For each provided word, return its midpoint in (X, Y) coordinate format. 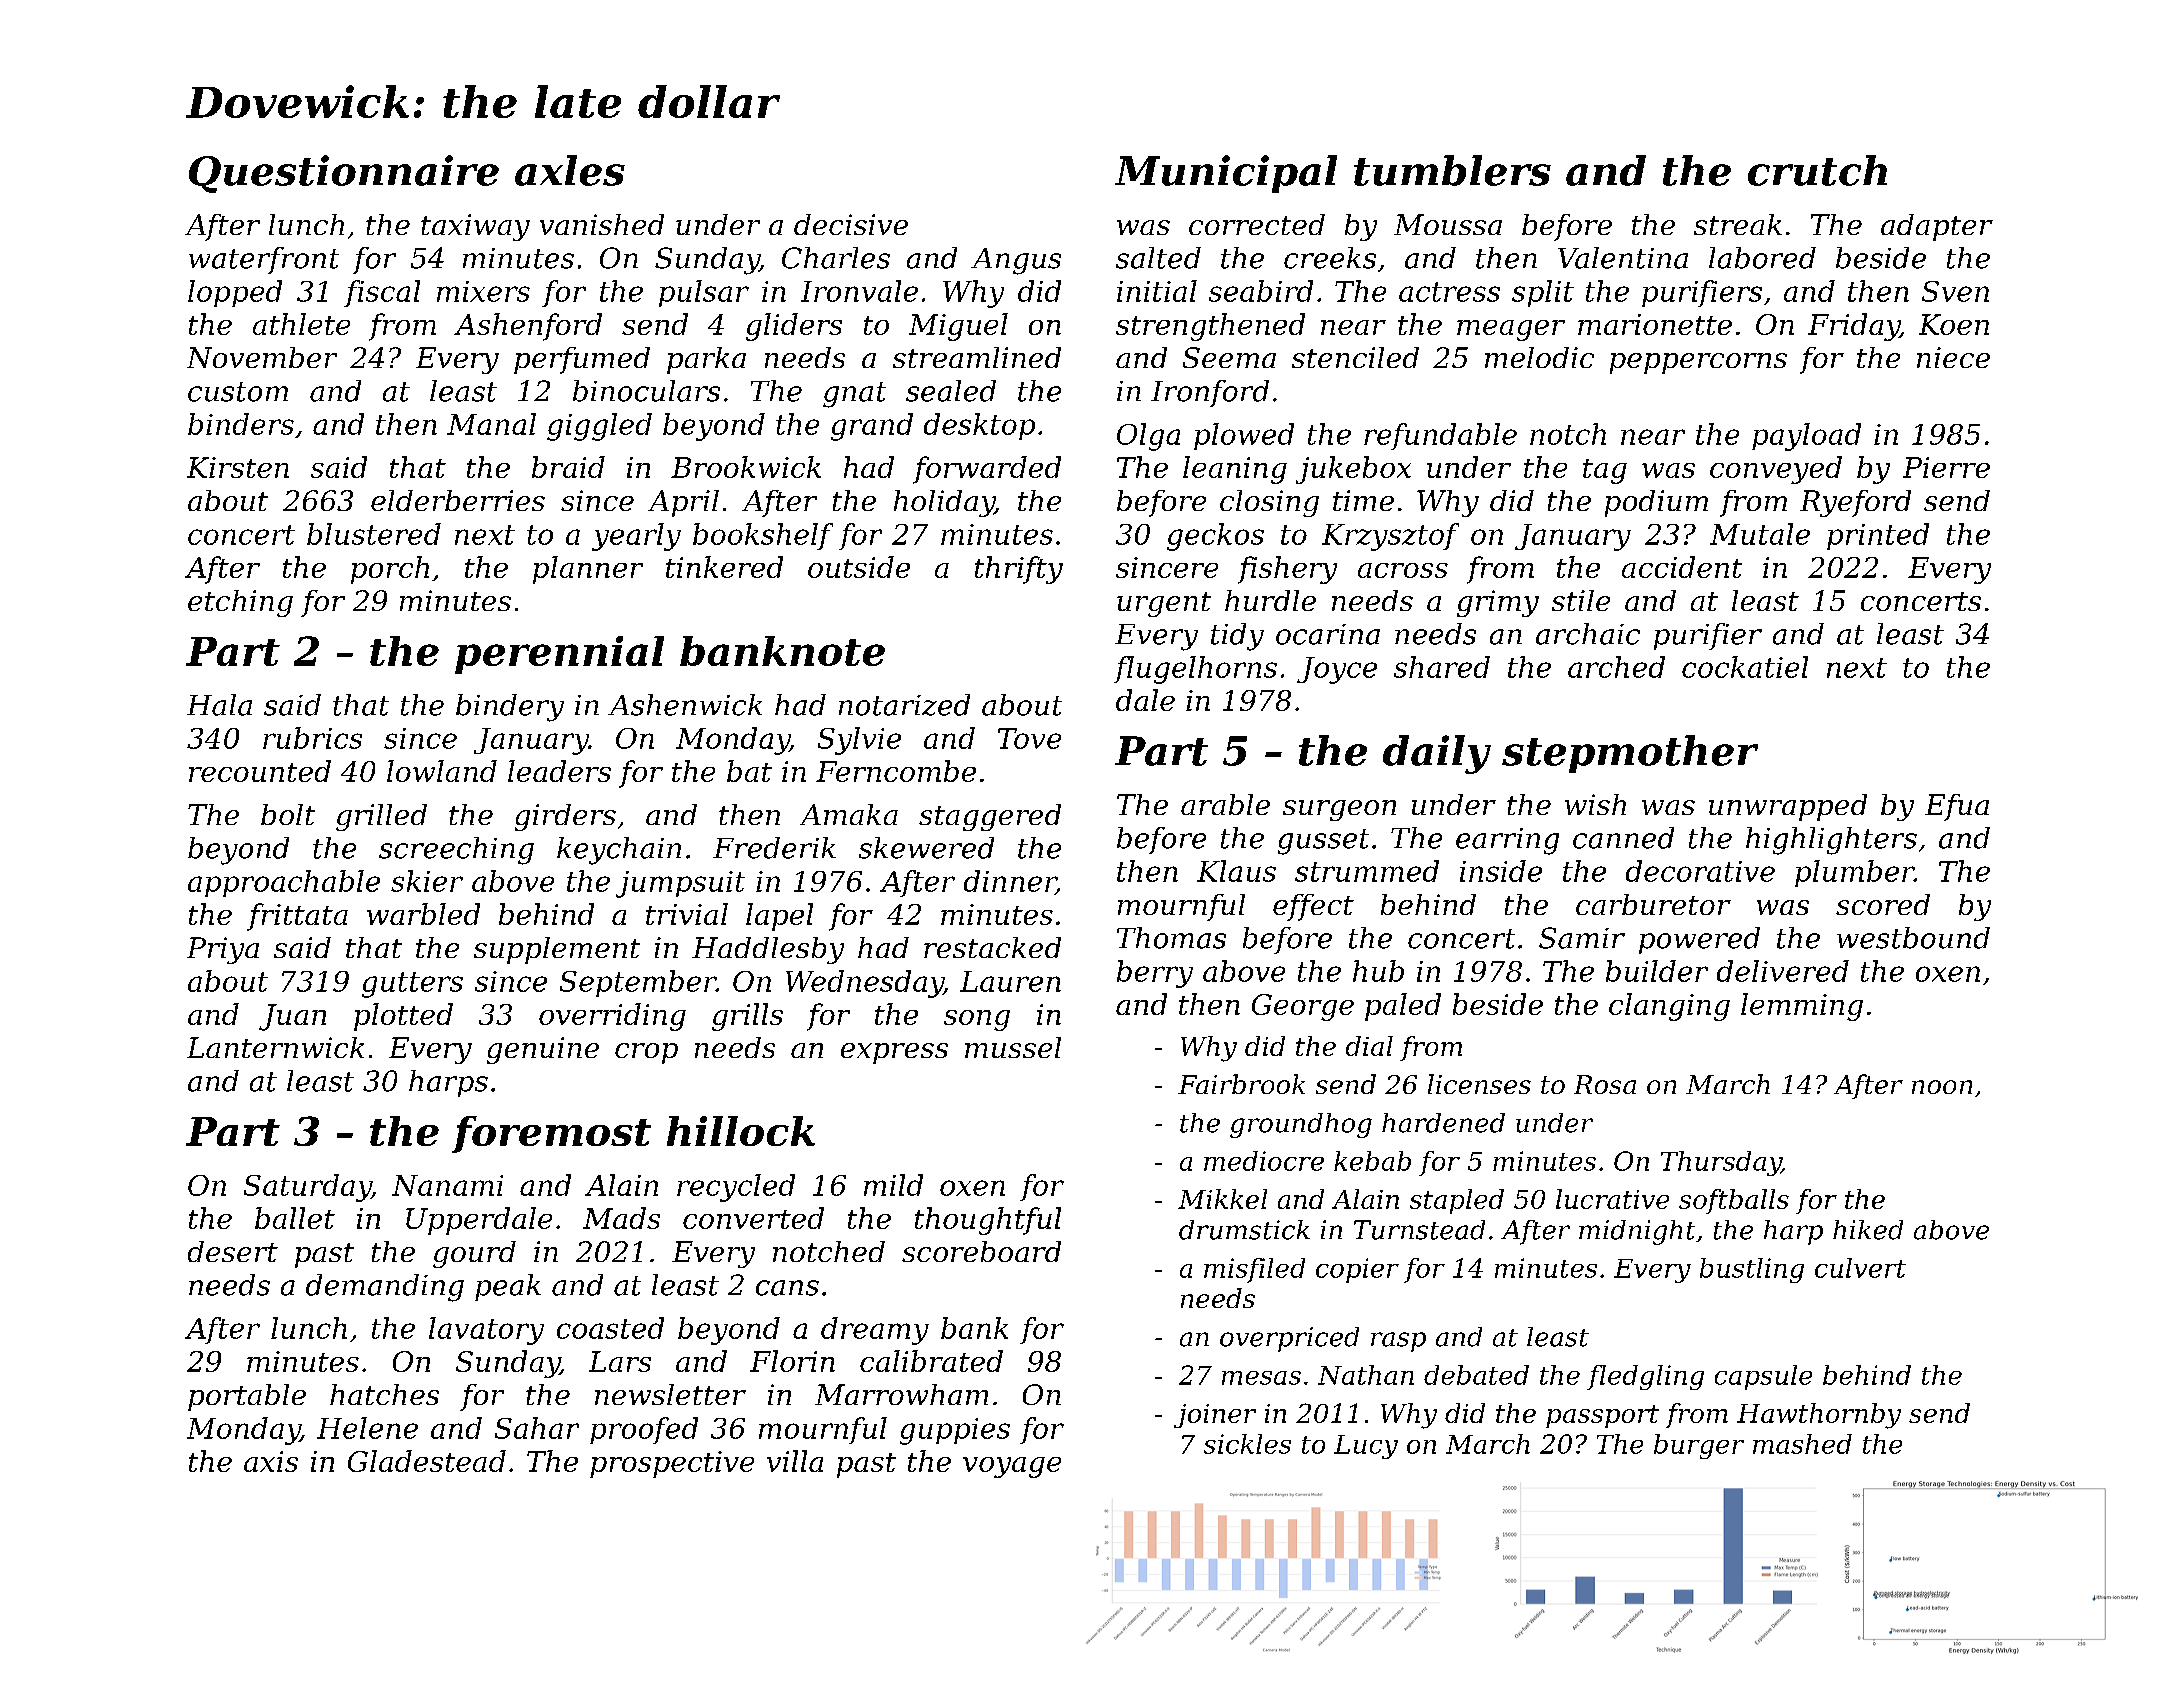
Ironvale (859, 291)
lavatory (486, 1331)
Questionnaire (344, 174)
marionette (1655, 324)
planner (588, 570)
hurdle (1270, 600)
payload (1806, 437)
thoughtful (988, 1221)
